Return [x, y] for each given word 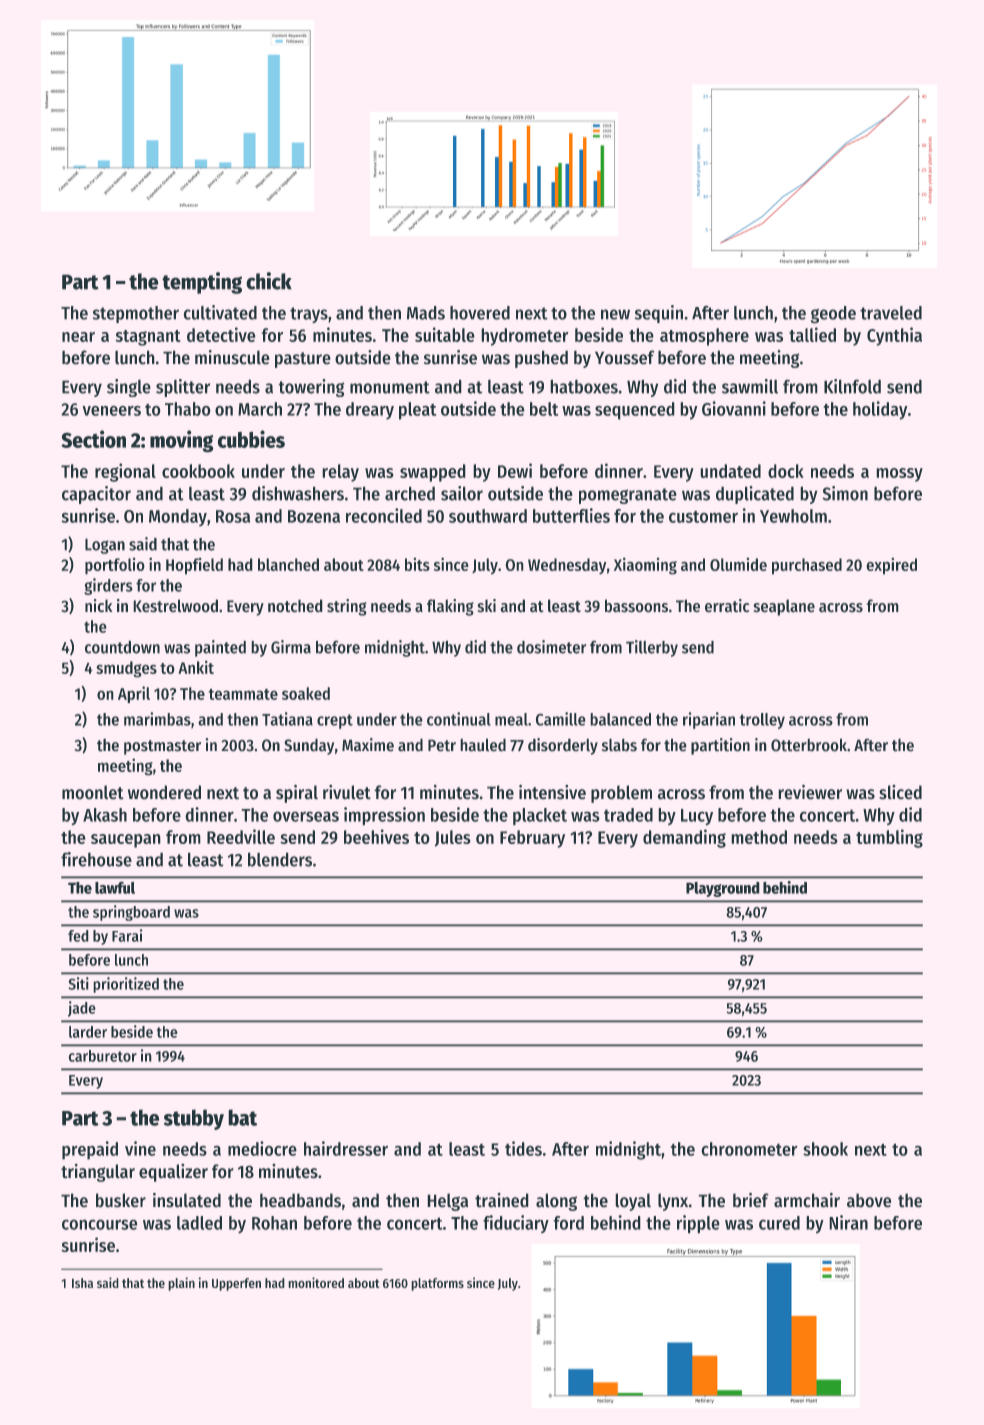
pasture [303, 360]
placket [540, 816]
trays [309, 315]
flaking [450, 607]
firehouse [96, 859]
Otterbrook [809, 745]
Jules [453, 838]
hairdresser [346, 1148]
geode [833, 315]
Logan [105, 546]
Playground [723, 889]
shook [825, 1149]
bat [242, 1117]
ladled [199, 1223]
